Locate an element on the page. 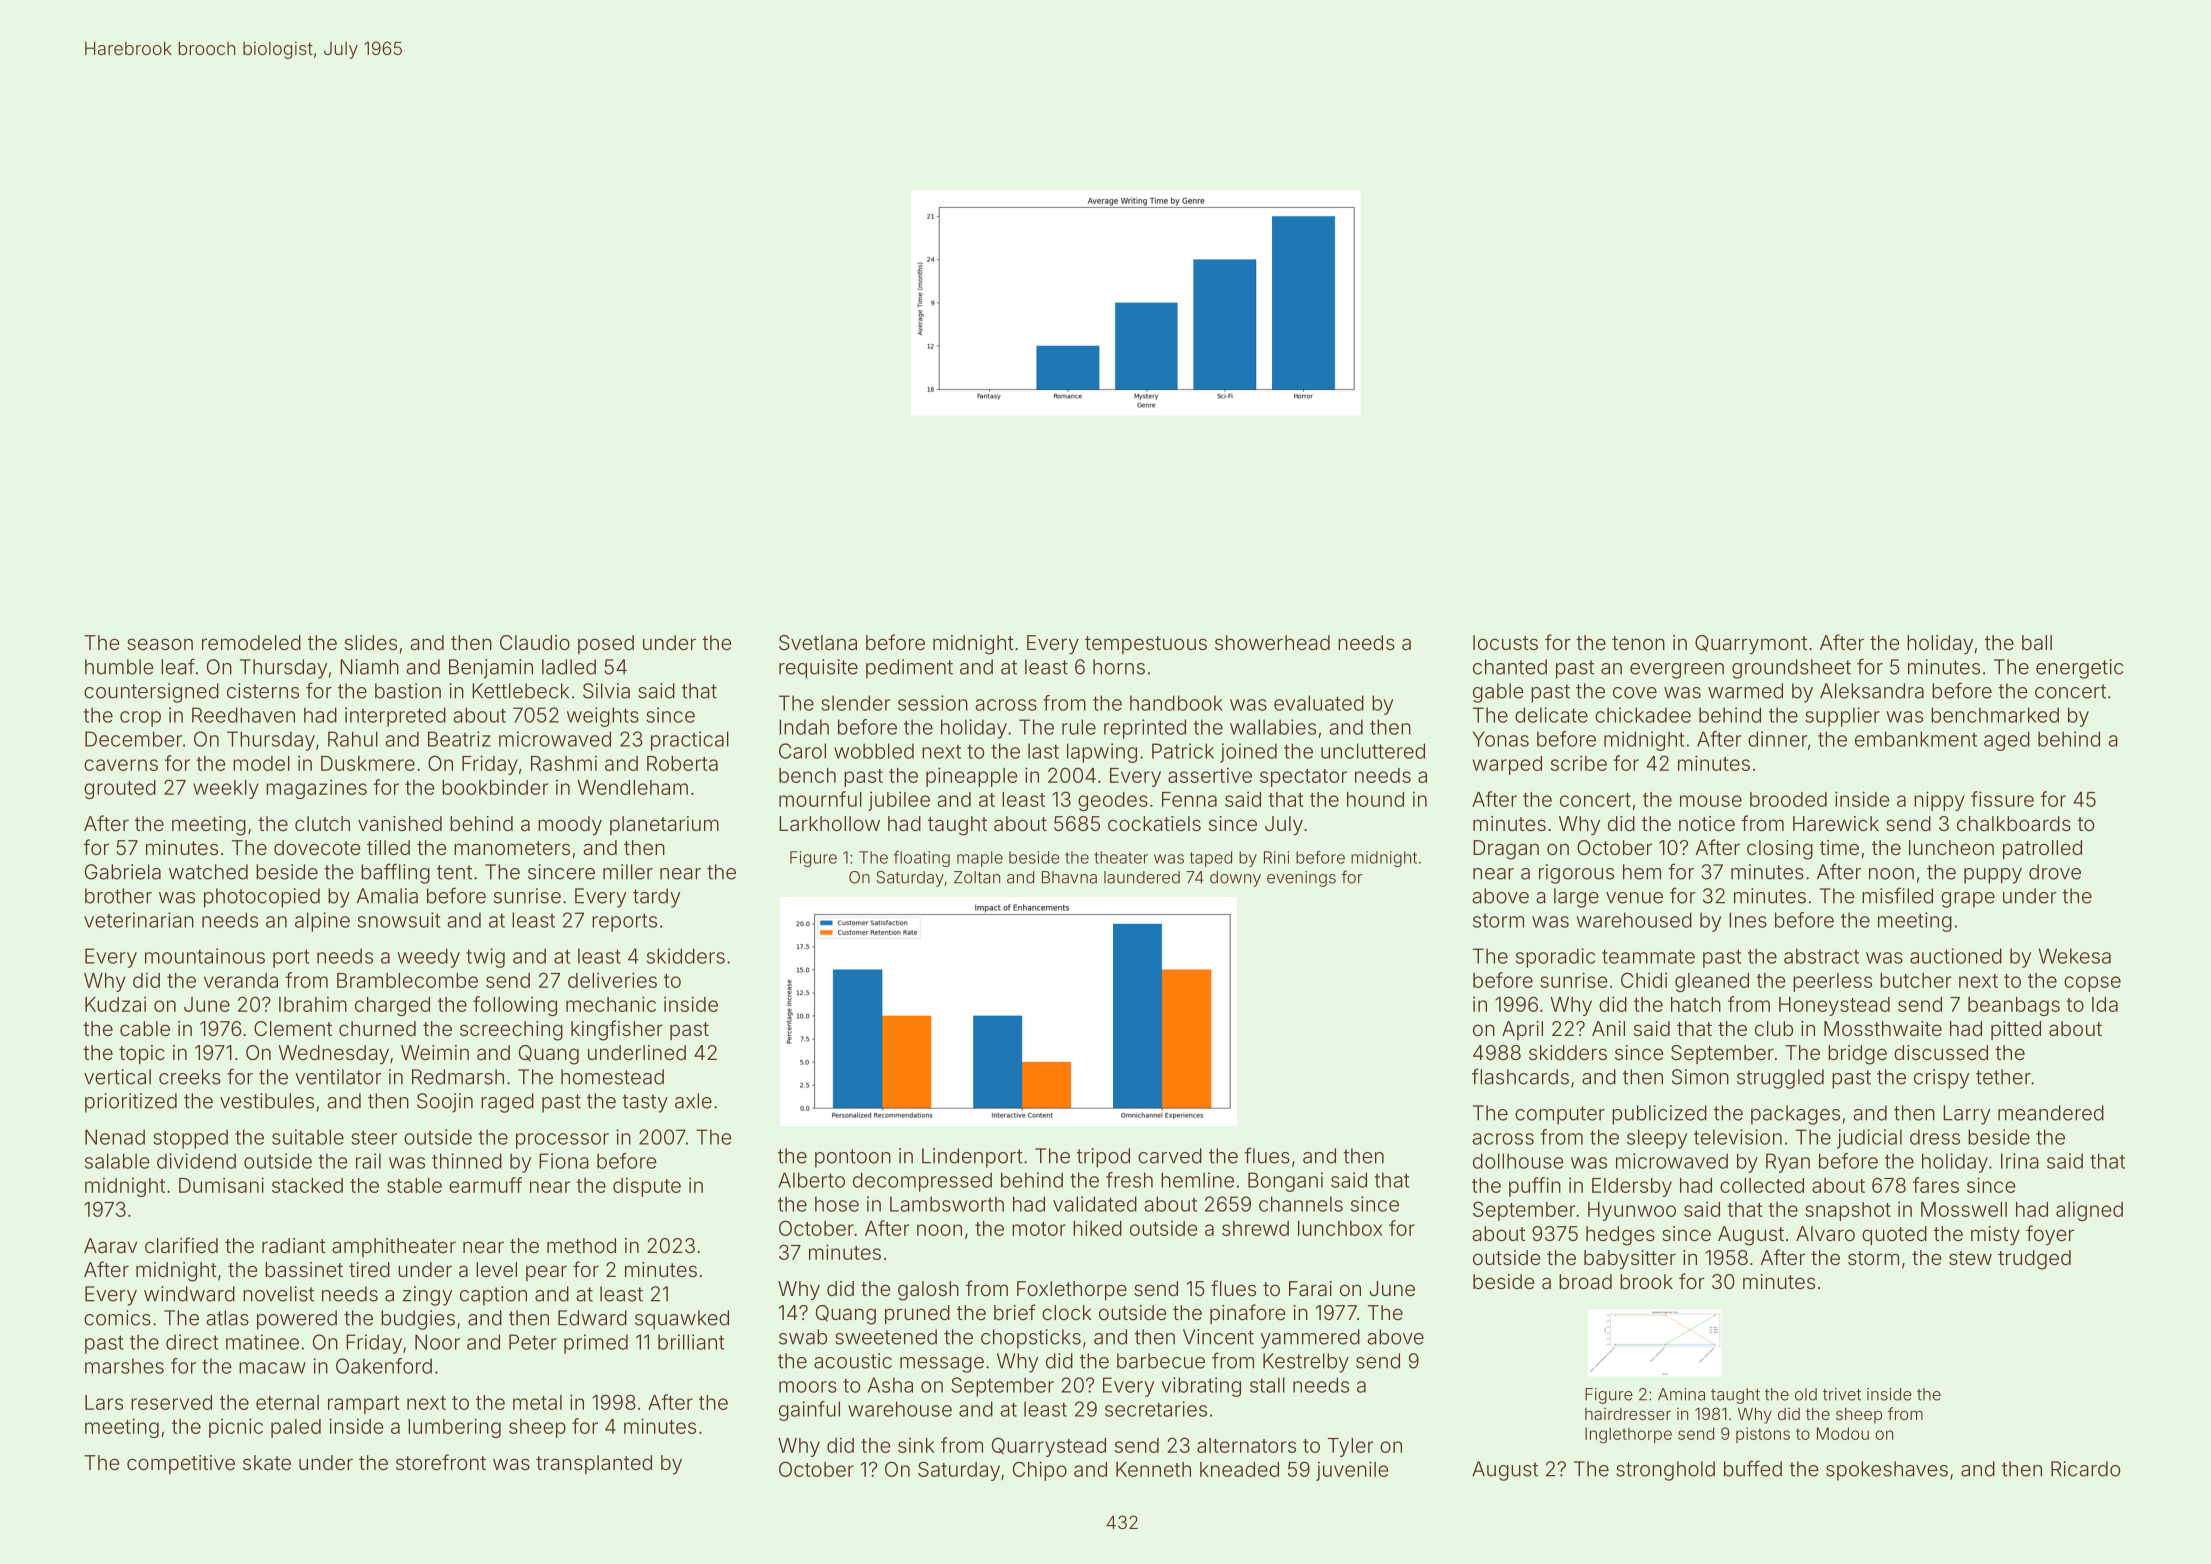  tempestuous is located at coordinates (1146, 645).
